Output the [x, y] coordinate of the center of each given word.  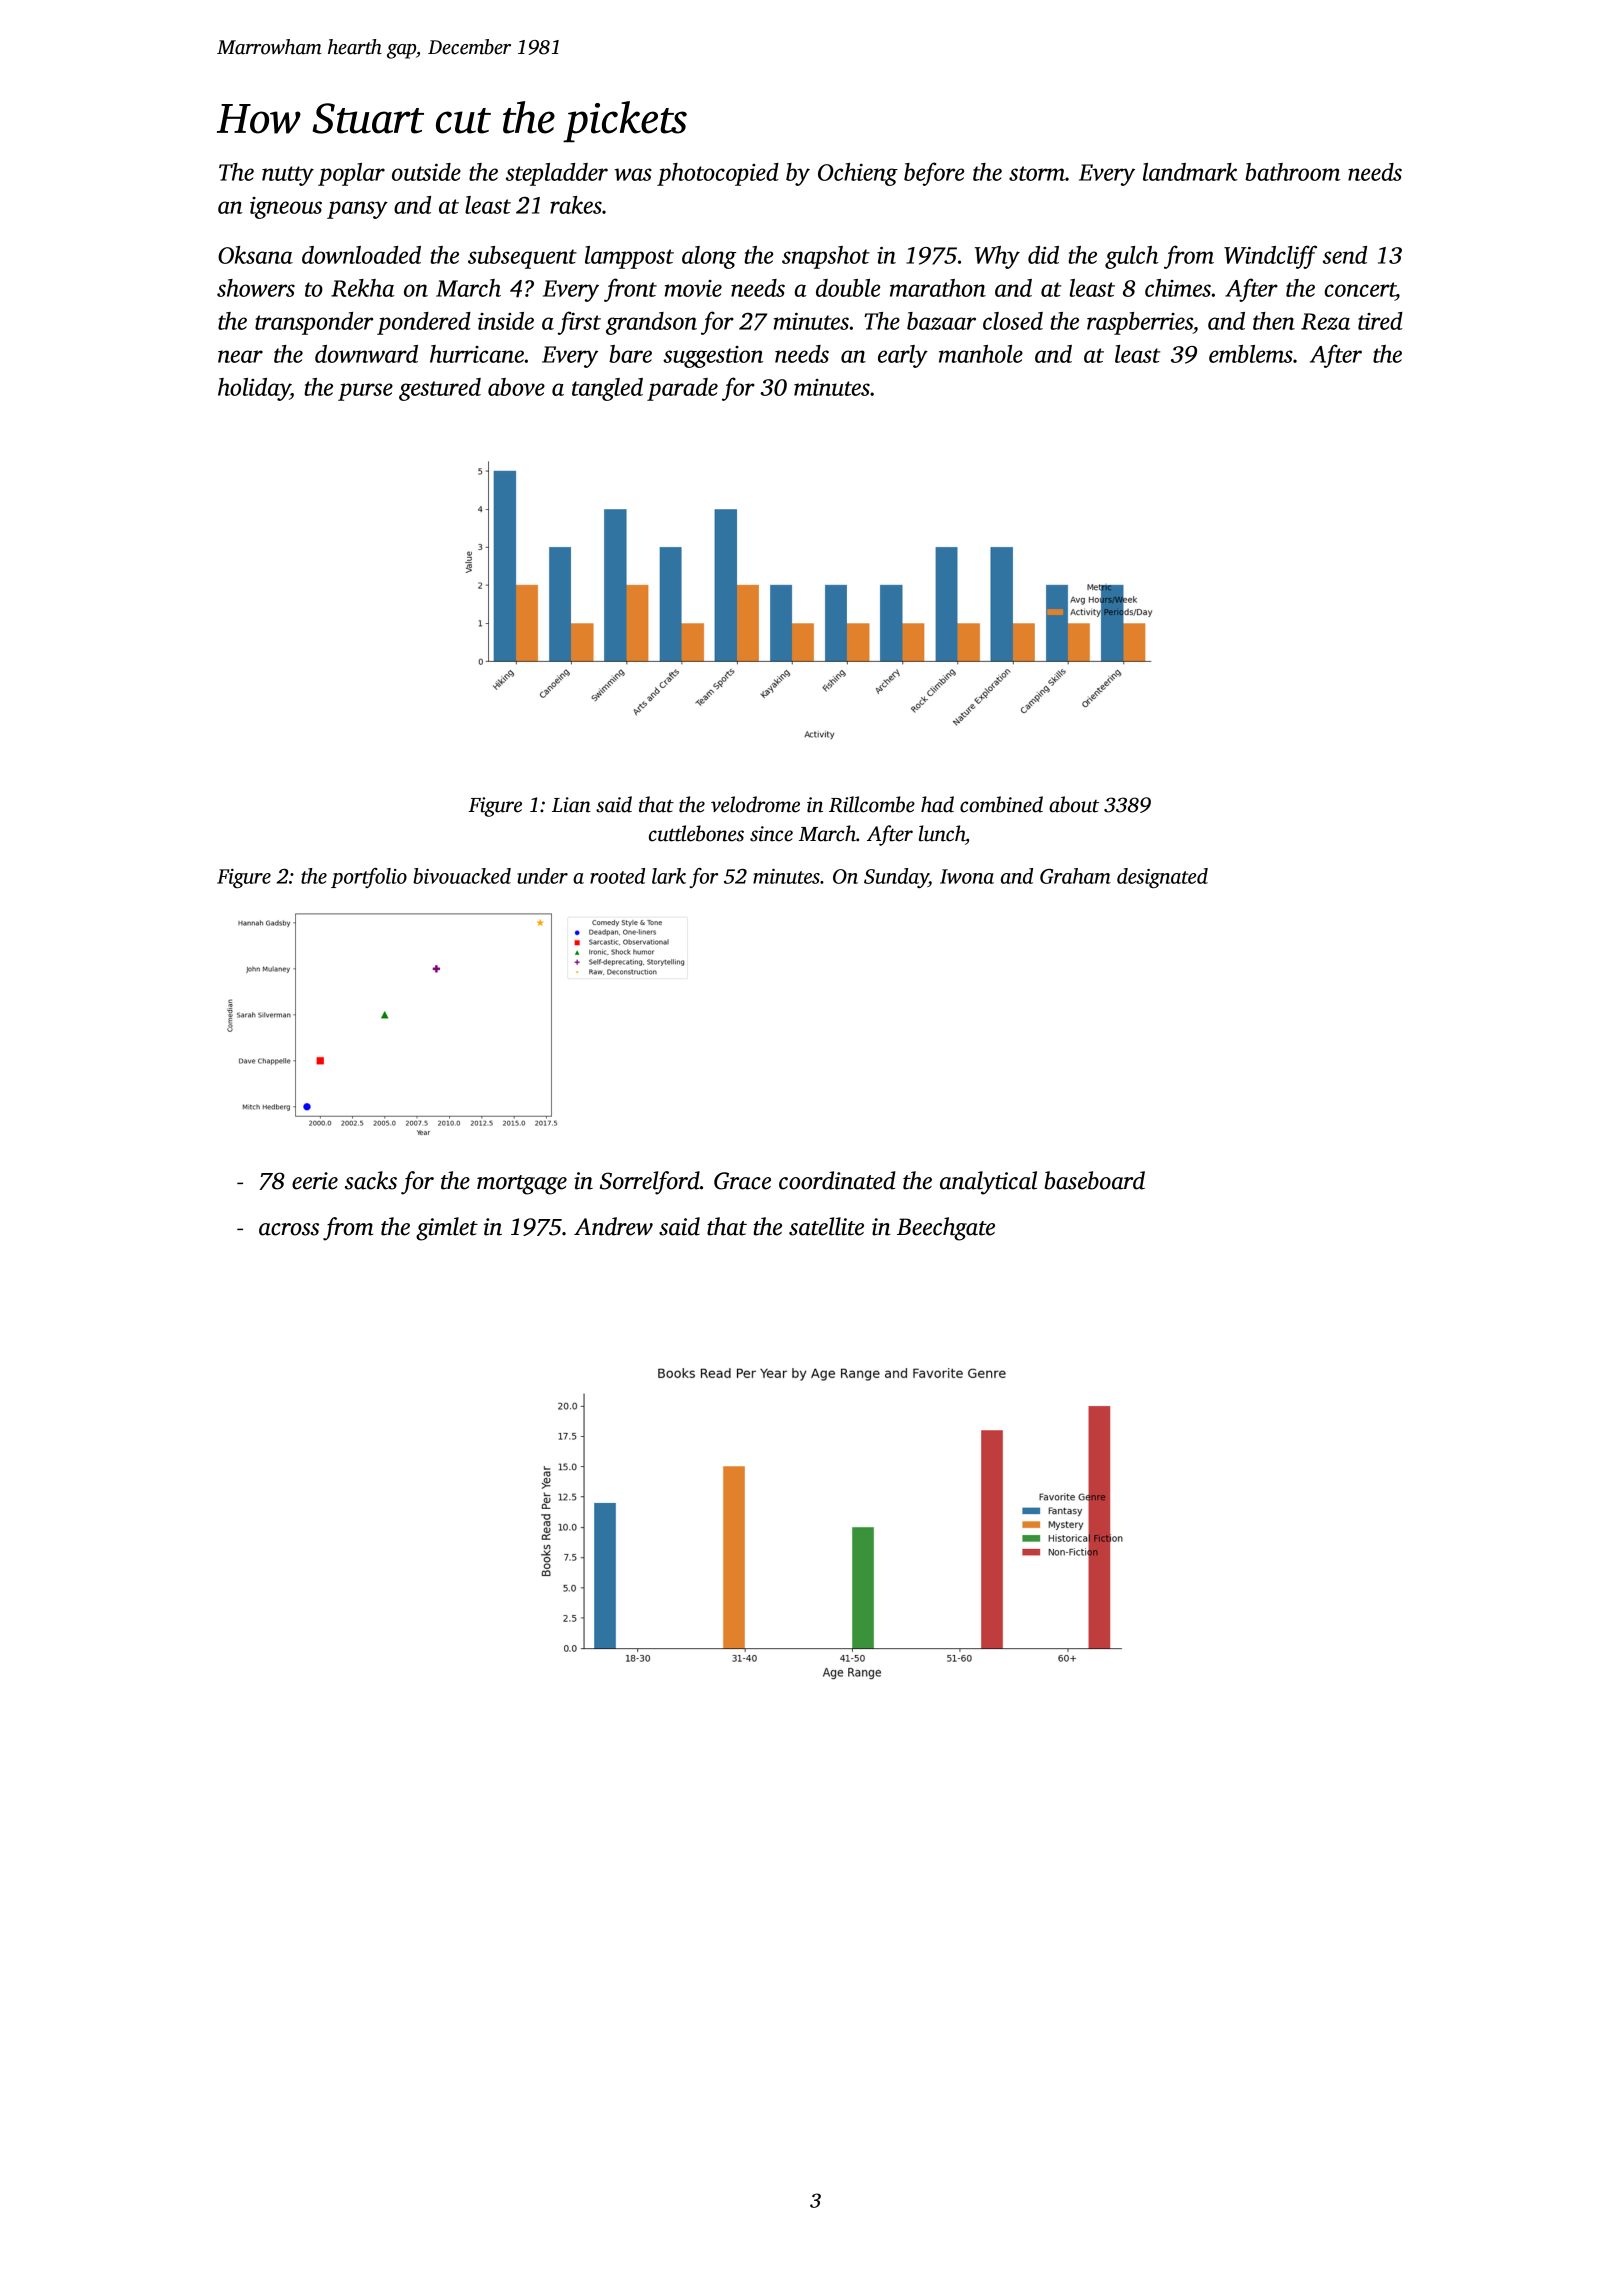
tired [1380, 321]
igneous [286, 208]
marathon [938, 288]
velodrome [755, 804]
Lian [571, 805]
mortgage [522, 1185]
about [1074, 804]
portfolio [369, 878]
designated [1162, 878]
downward [366, 354]
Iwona [967, 876]
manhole [981, 354]
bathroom [1292, 172]
